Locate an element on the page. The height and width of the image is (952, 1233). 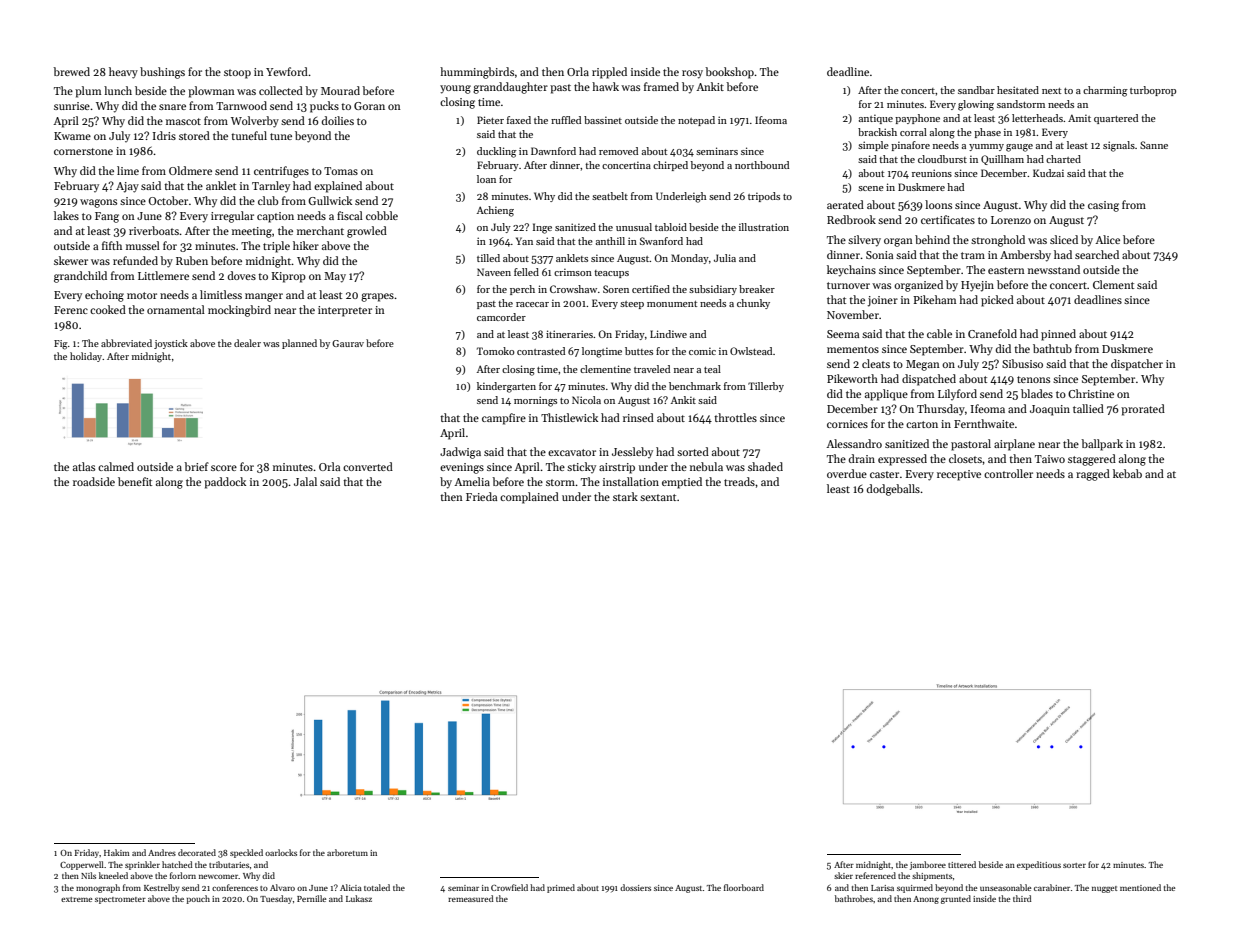
searched is located at coordinates (1097, 254).
